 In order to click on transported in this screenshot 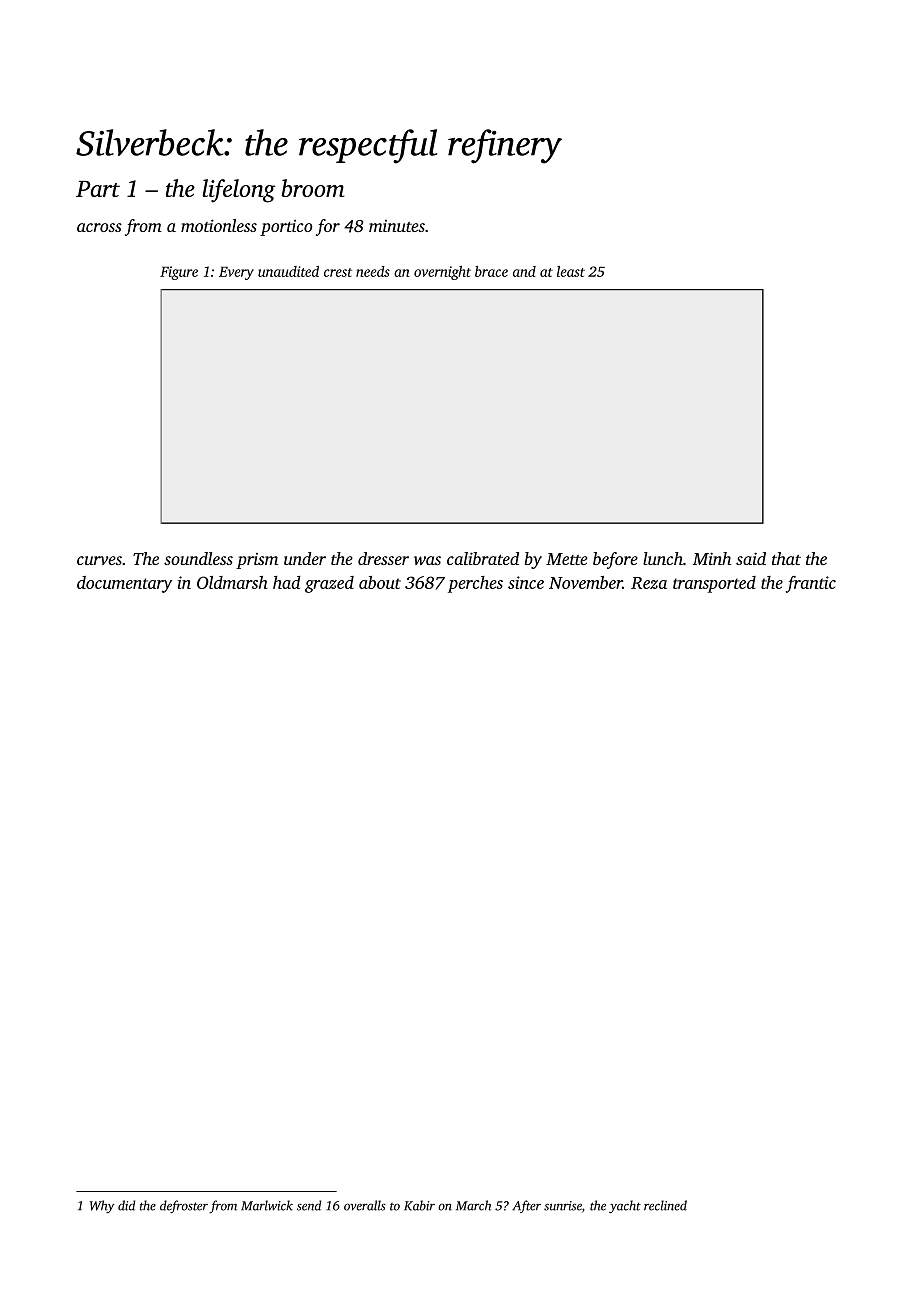, I will do `click(714, 584)`.
